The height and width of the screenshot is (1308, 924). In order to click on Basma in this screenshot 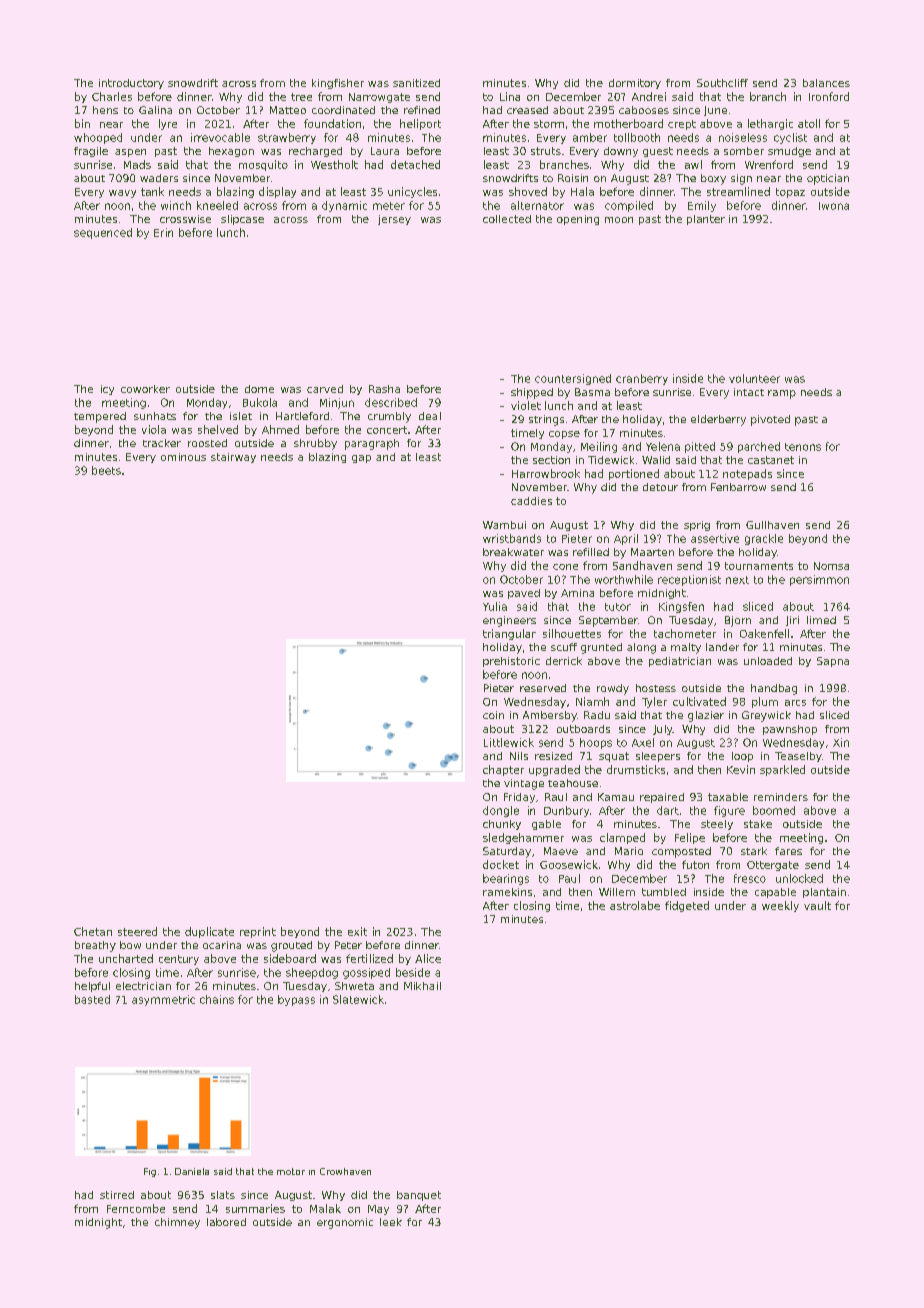, I will do `click(592, 392)`.
